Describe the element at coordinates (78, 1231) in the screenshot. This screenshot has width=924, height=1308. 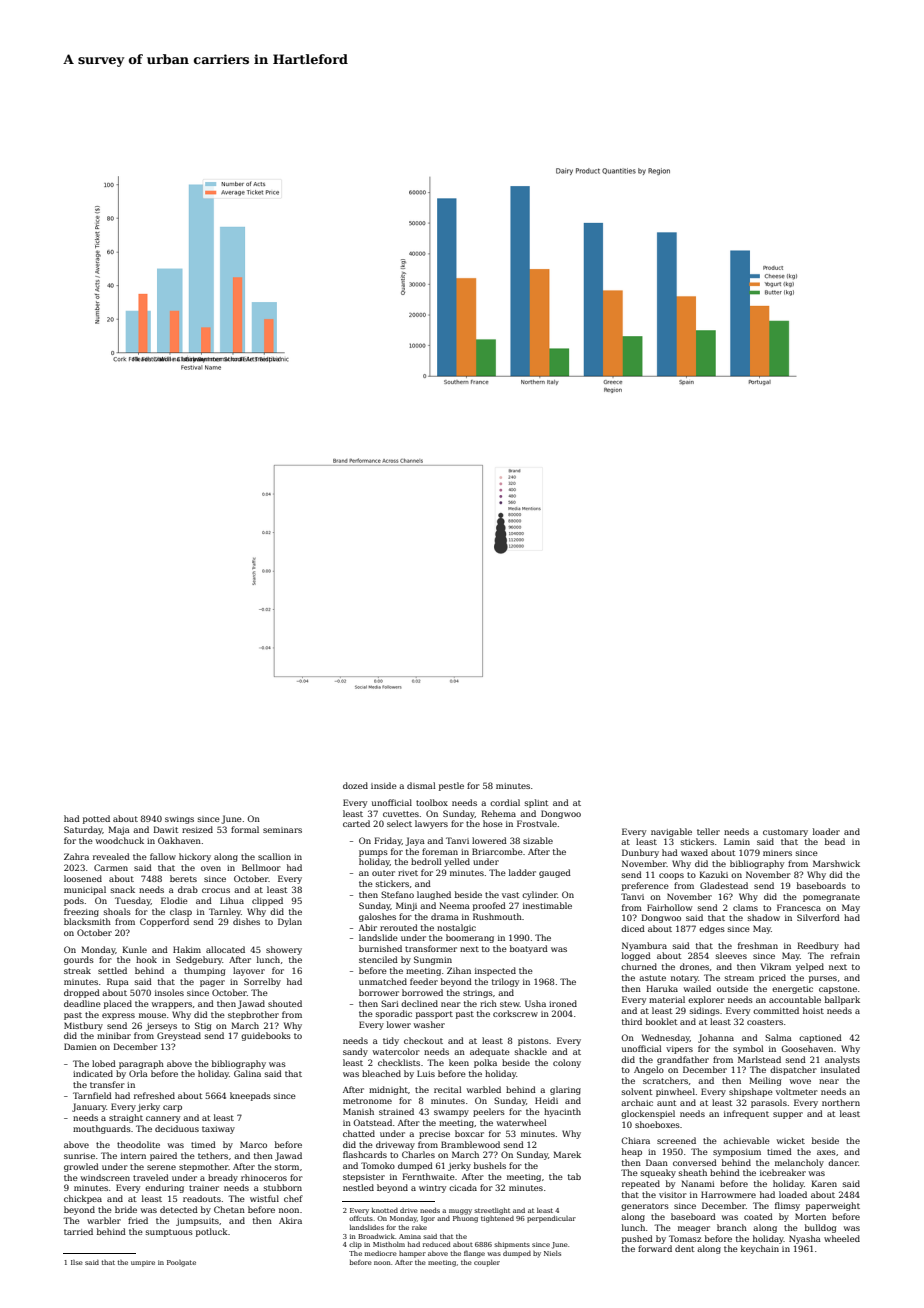
I see `tarried` at that location.
